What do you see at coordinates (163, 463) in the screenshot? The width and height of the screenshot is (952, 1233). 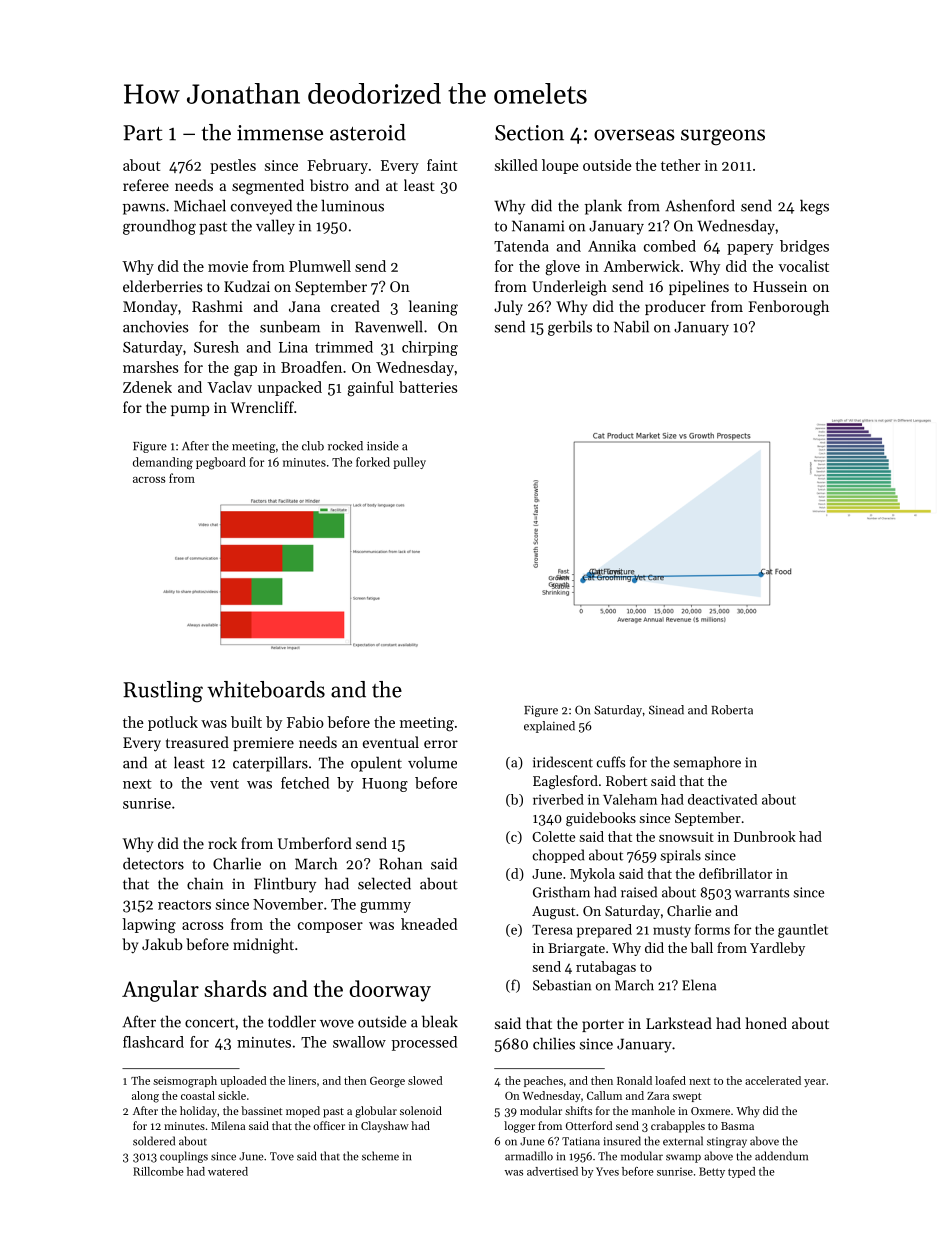 I see `demanding` at bounding box center [163, 463].
